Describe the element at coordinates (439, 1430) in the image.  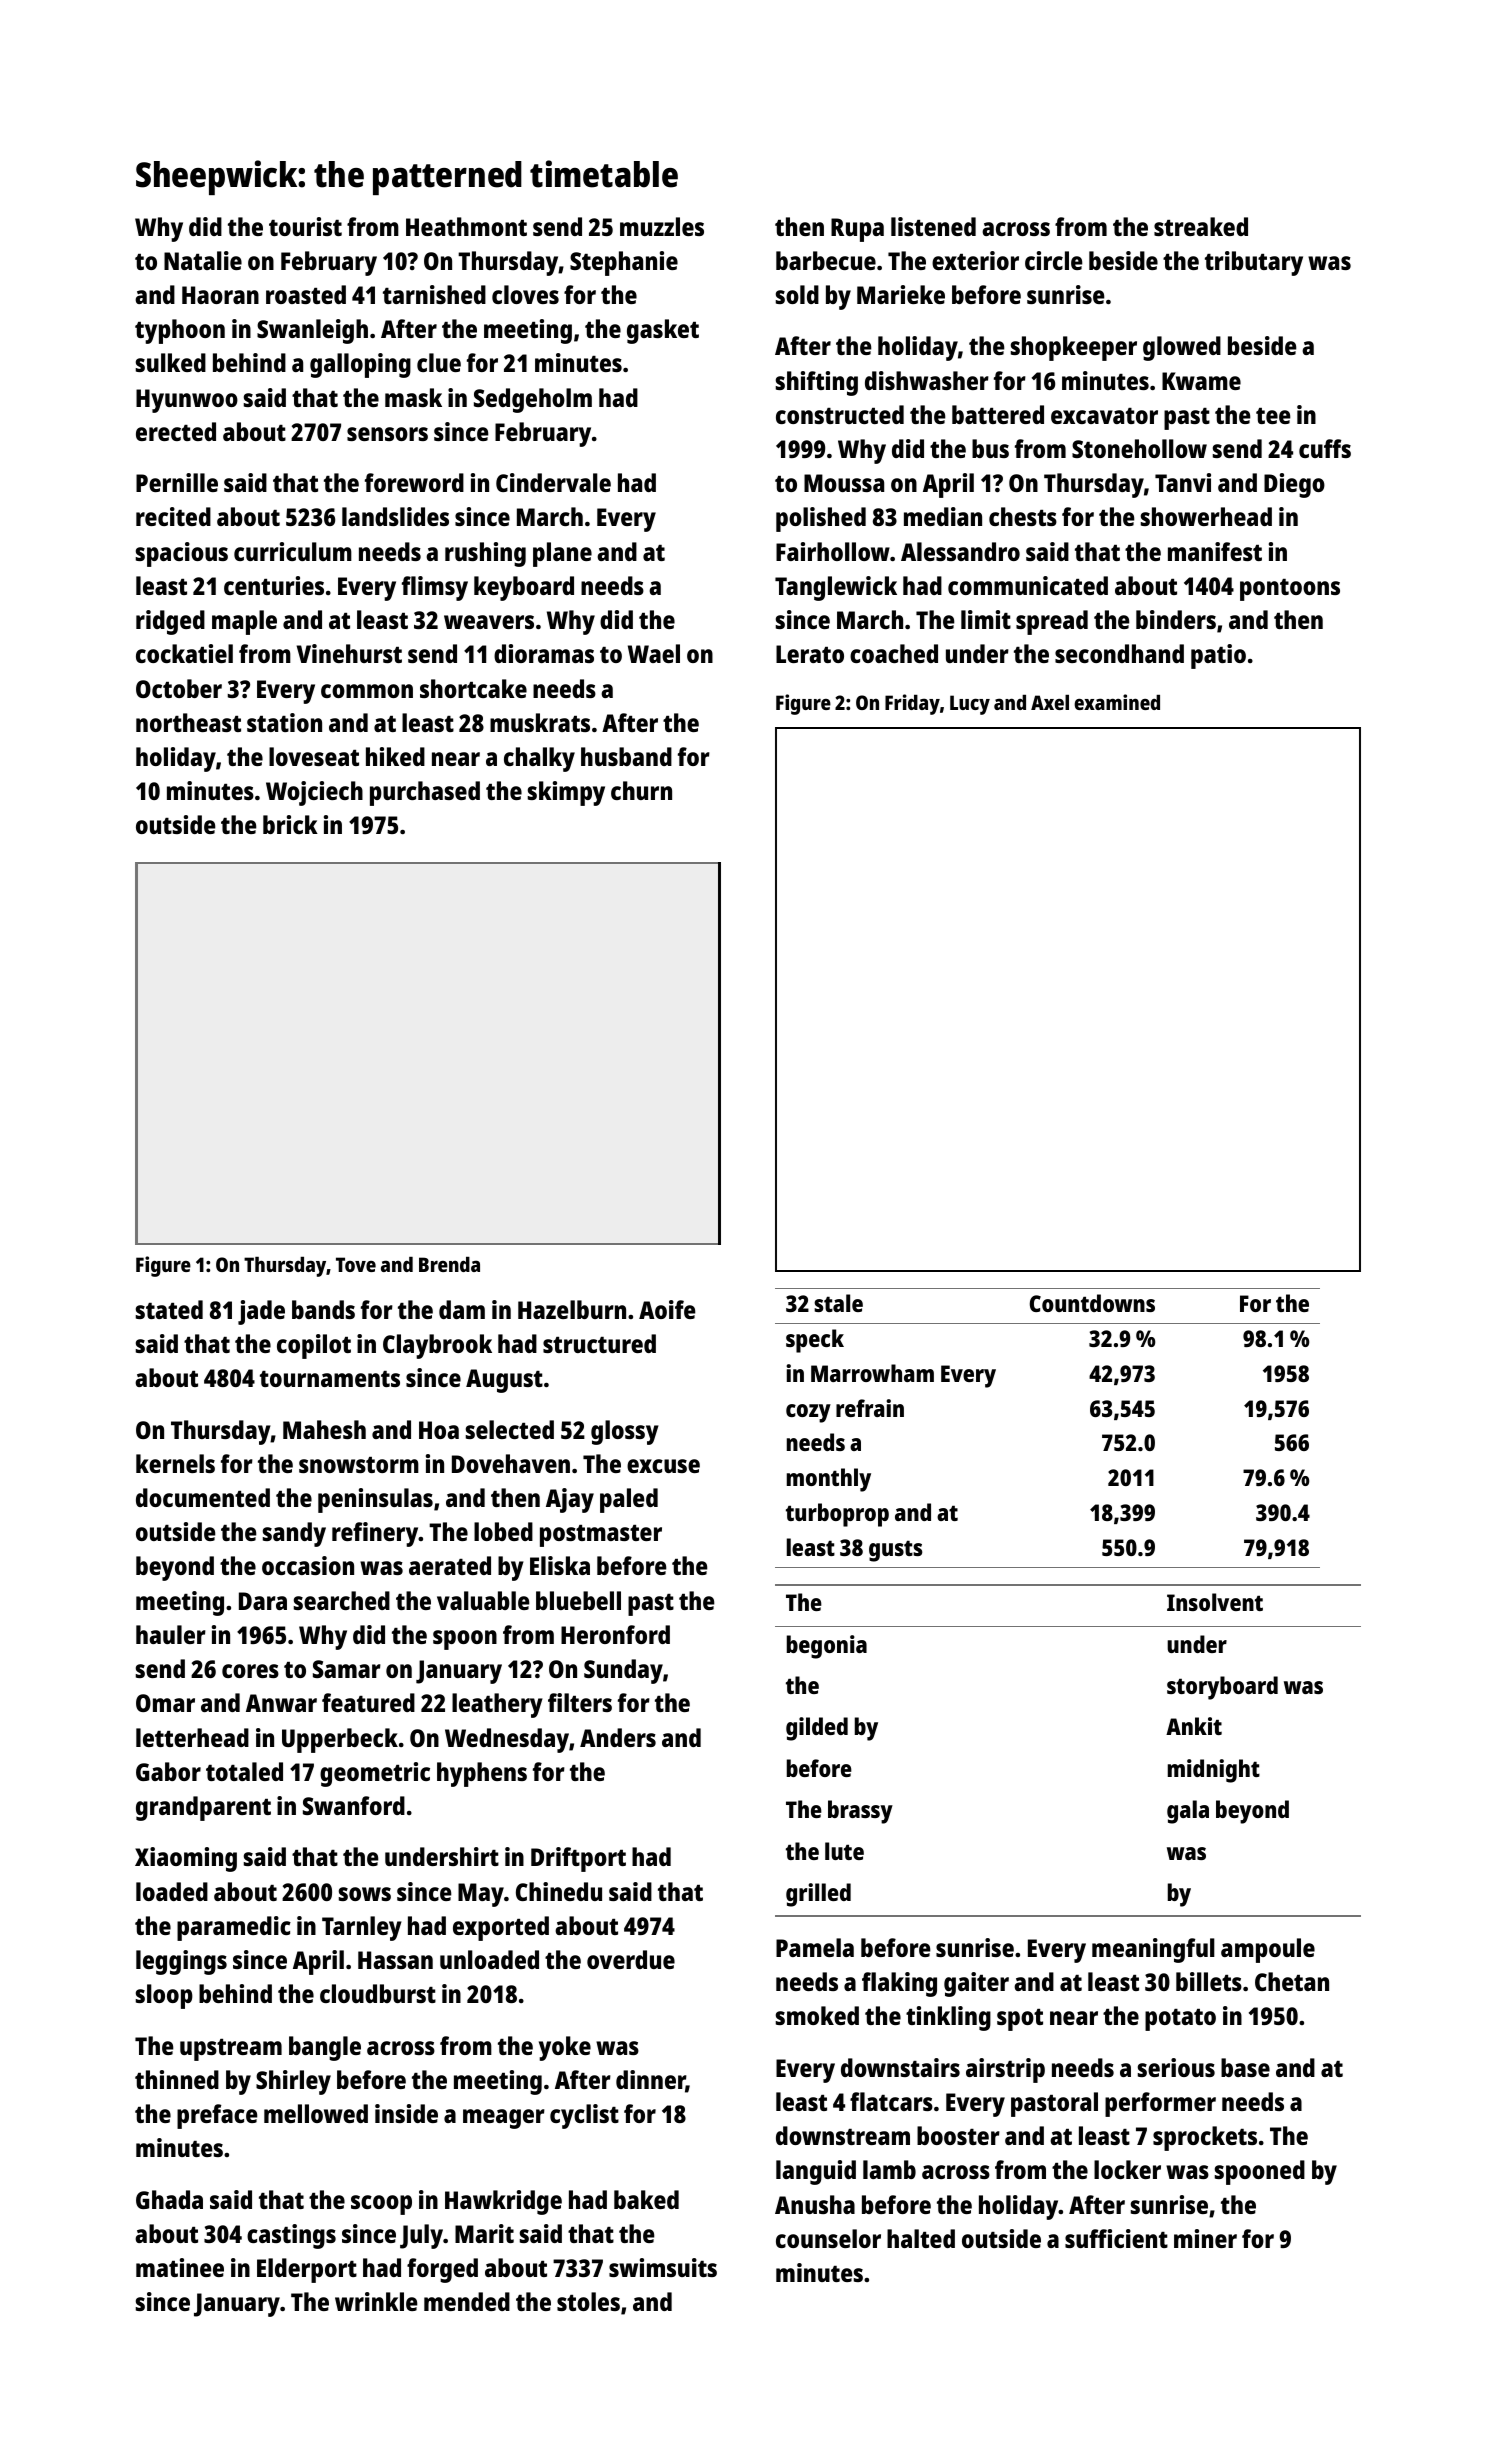
I see `Hoa` at that location.
